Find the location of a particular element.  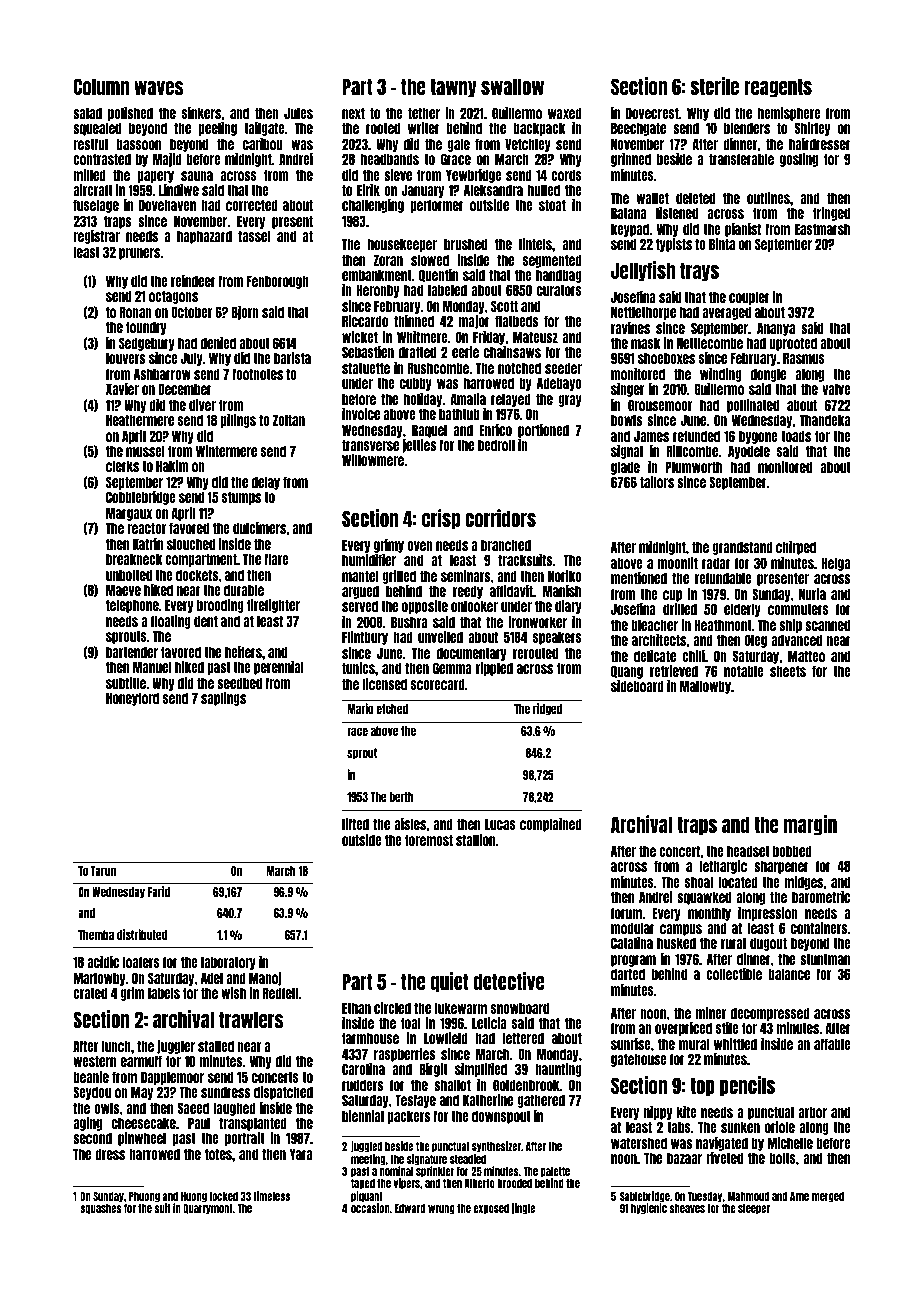

second is located at coordinates (92, 1138).
